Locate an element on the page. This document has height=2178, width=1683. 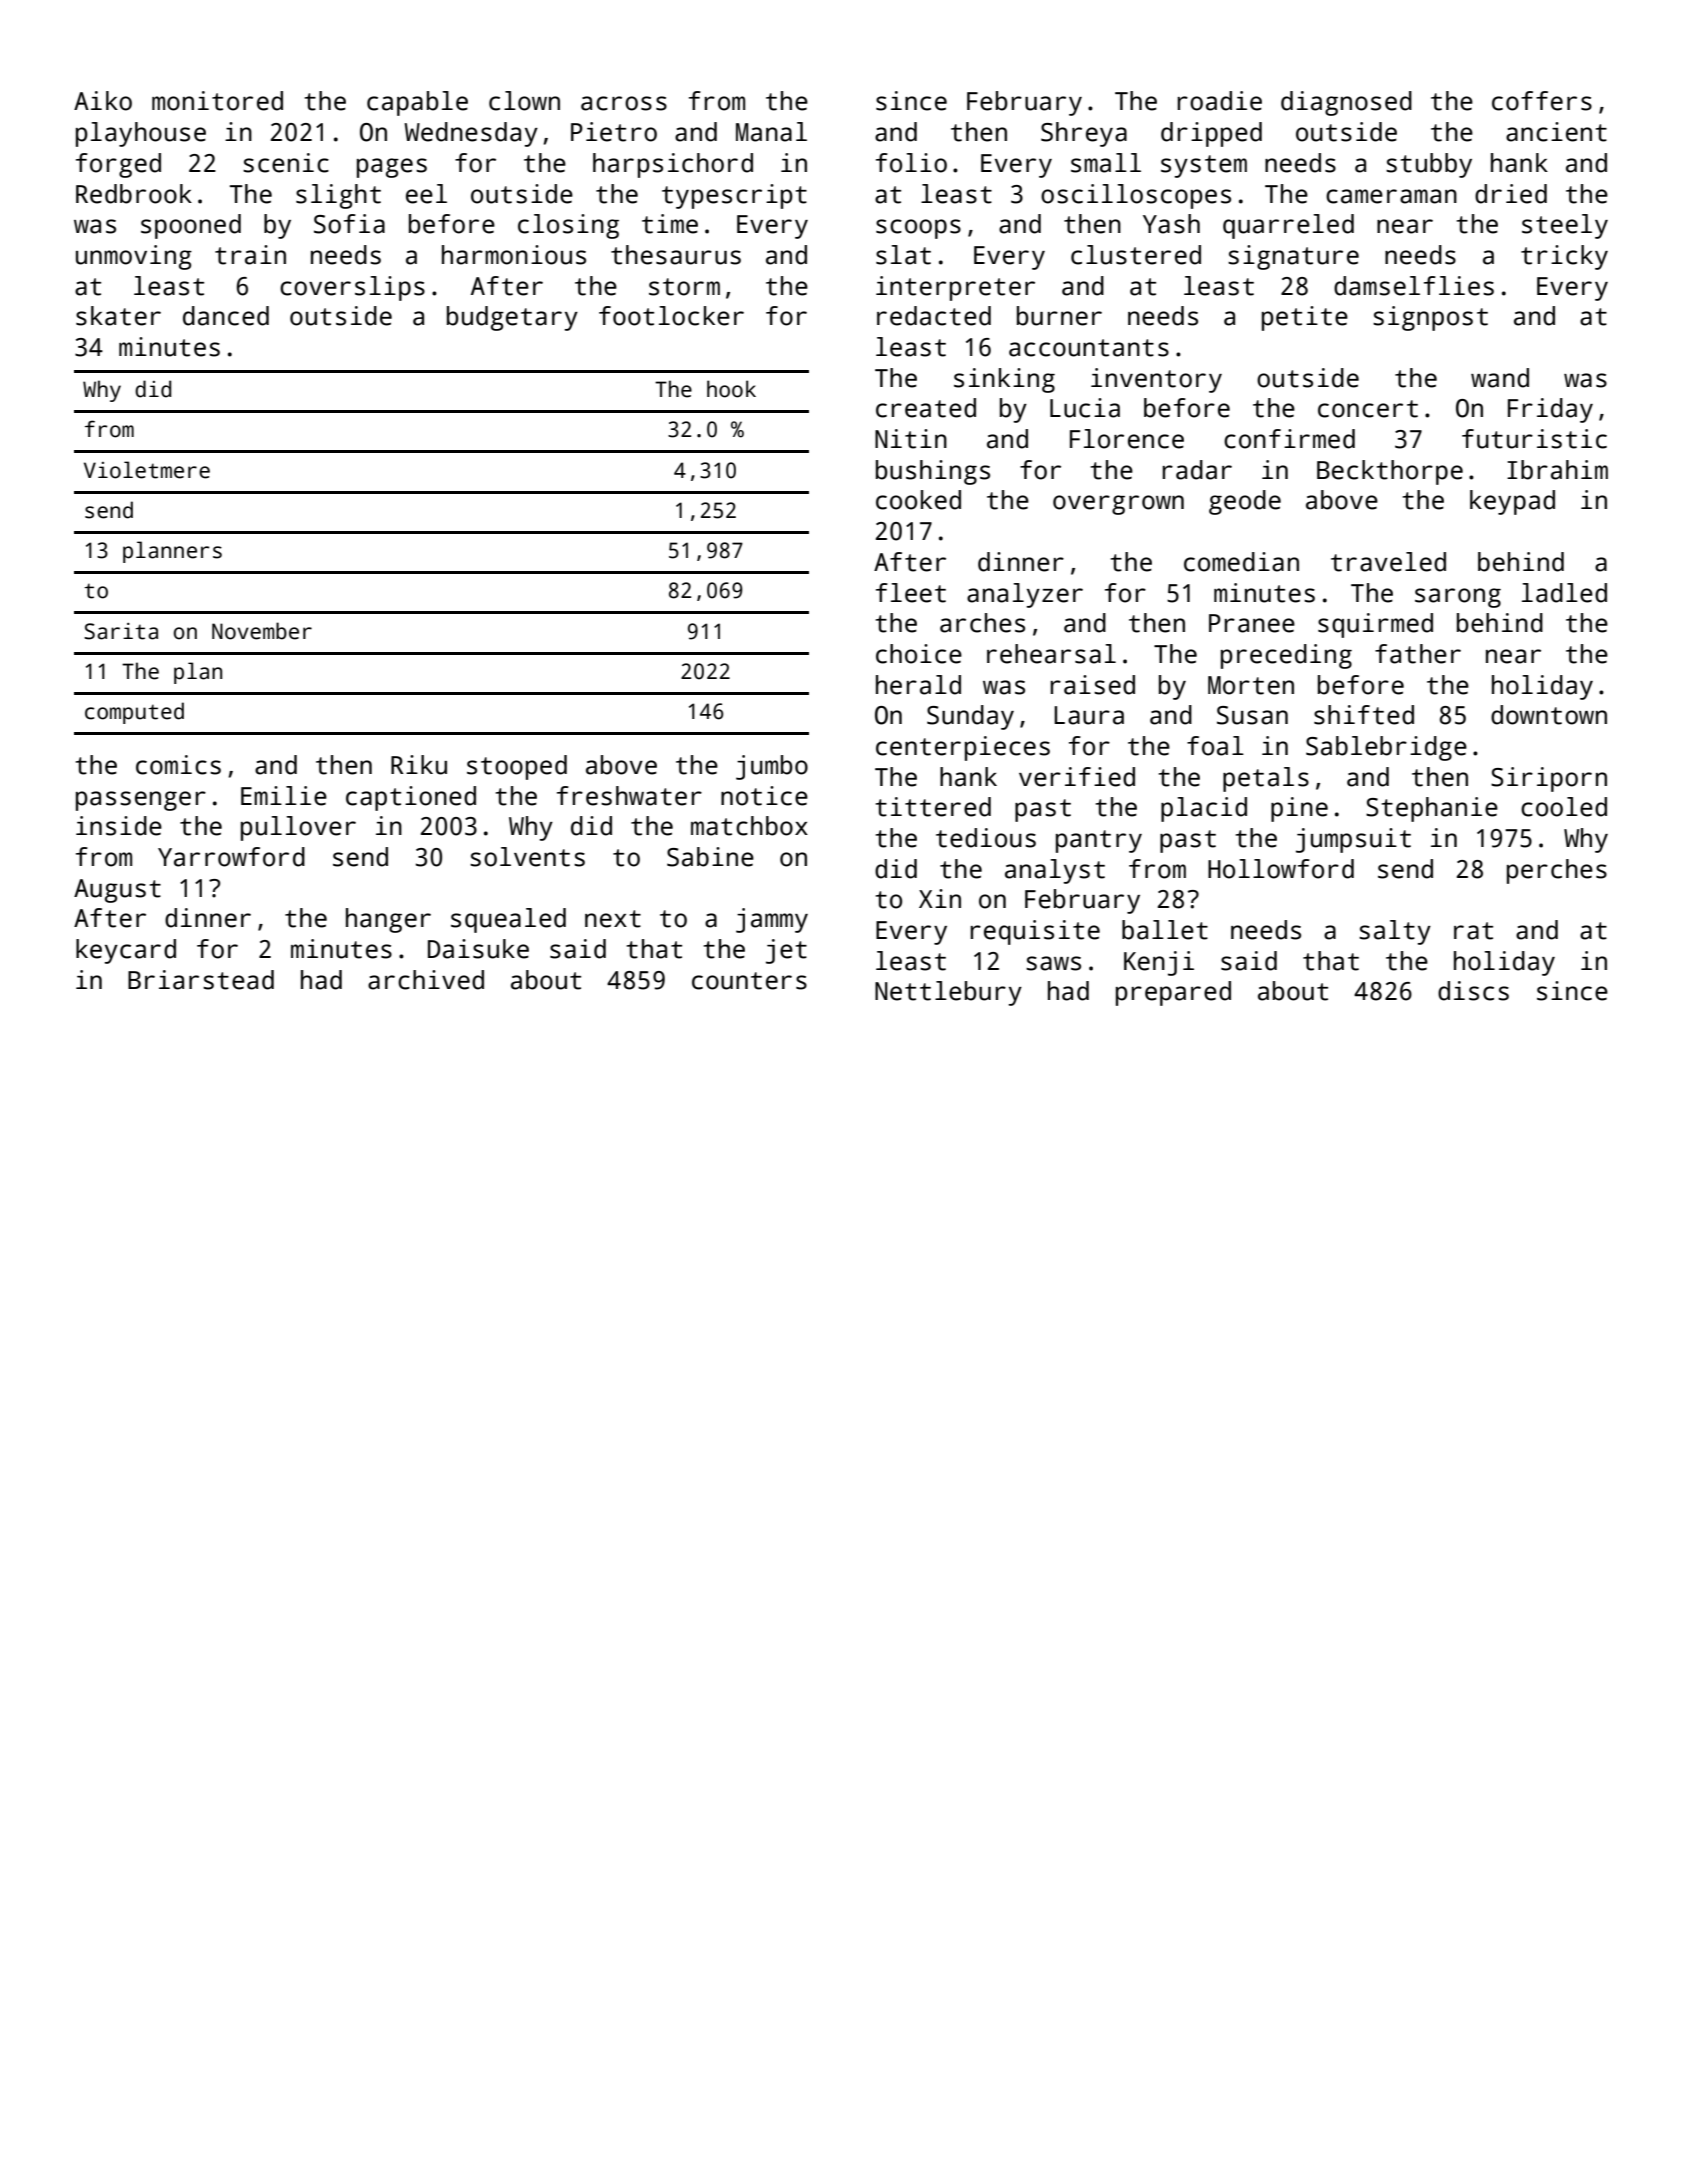
November is located at coordinates (262, 631).
